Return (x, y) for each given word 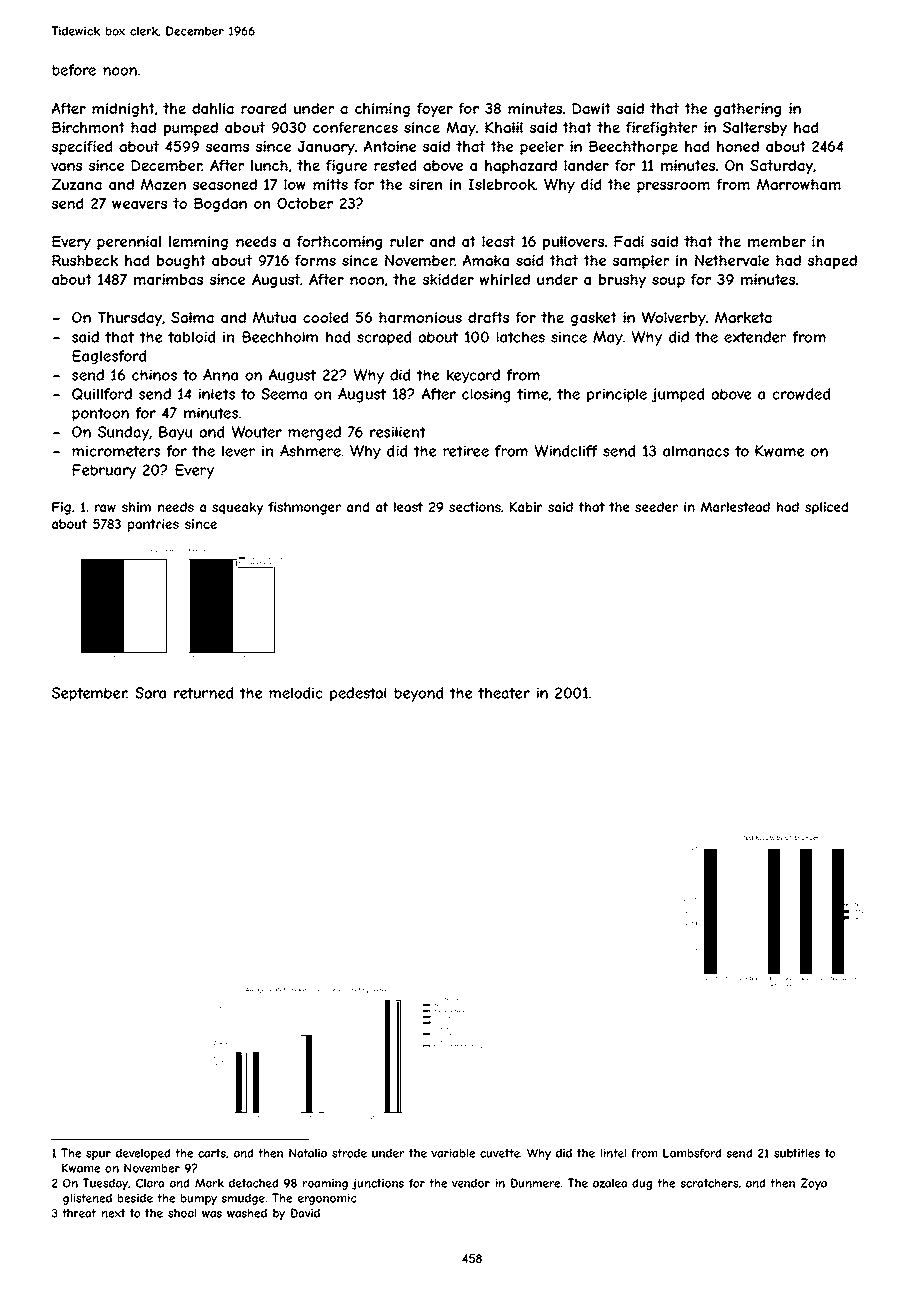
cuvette (500, 1153)
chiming (382, 110)
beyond (418, 694)
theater (504, 693)
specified (82, 148)
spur (98, 1155)
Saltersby (755, 128)
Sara (150, 693)
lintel (613, 1153)
